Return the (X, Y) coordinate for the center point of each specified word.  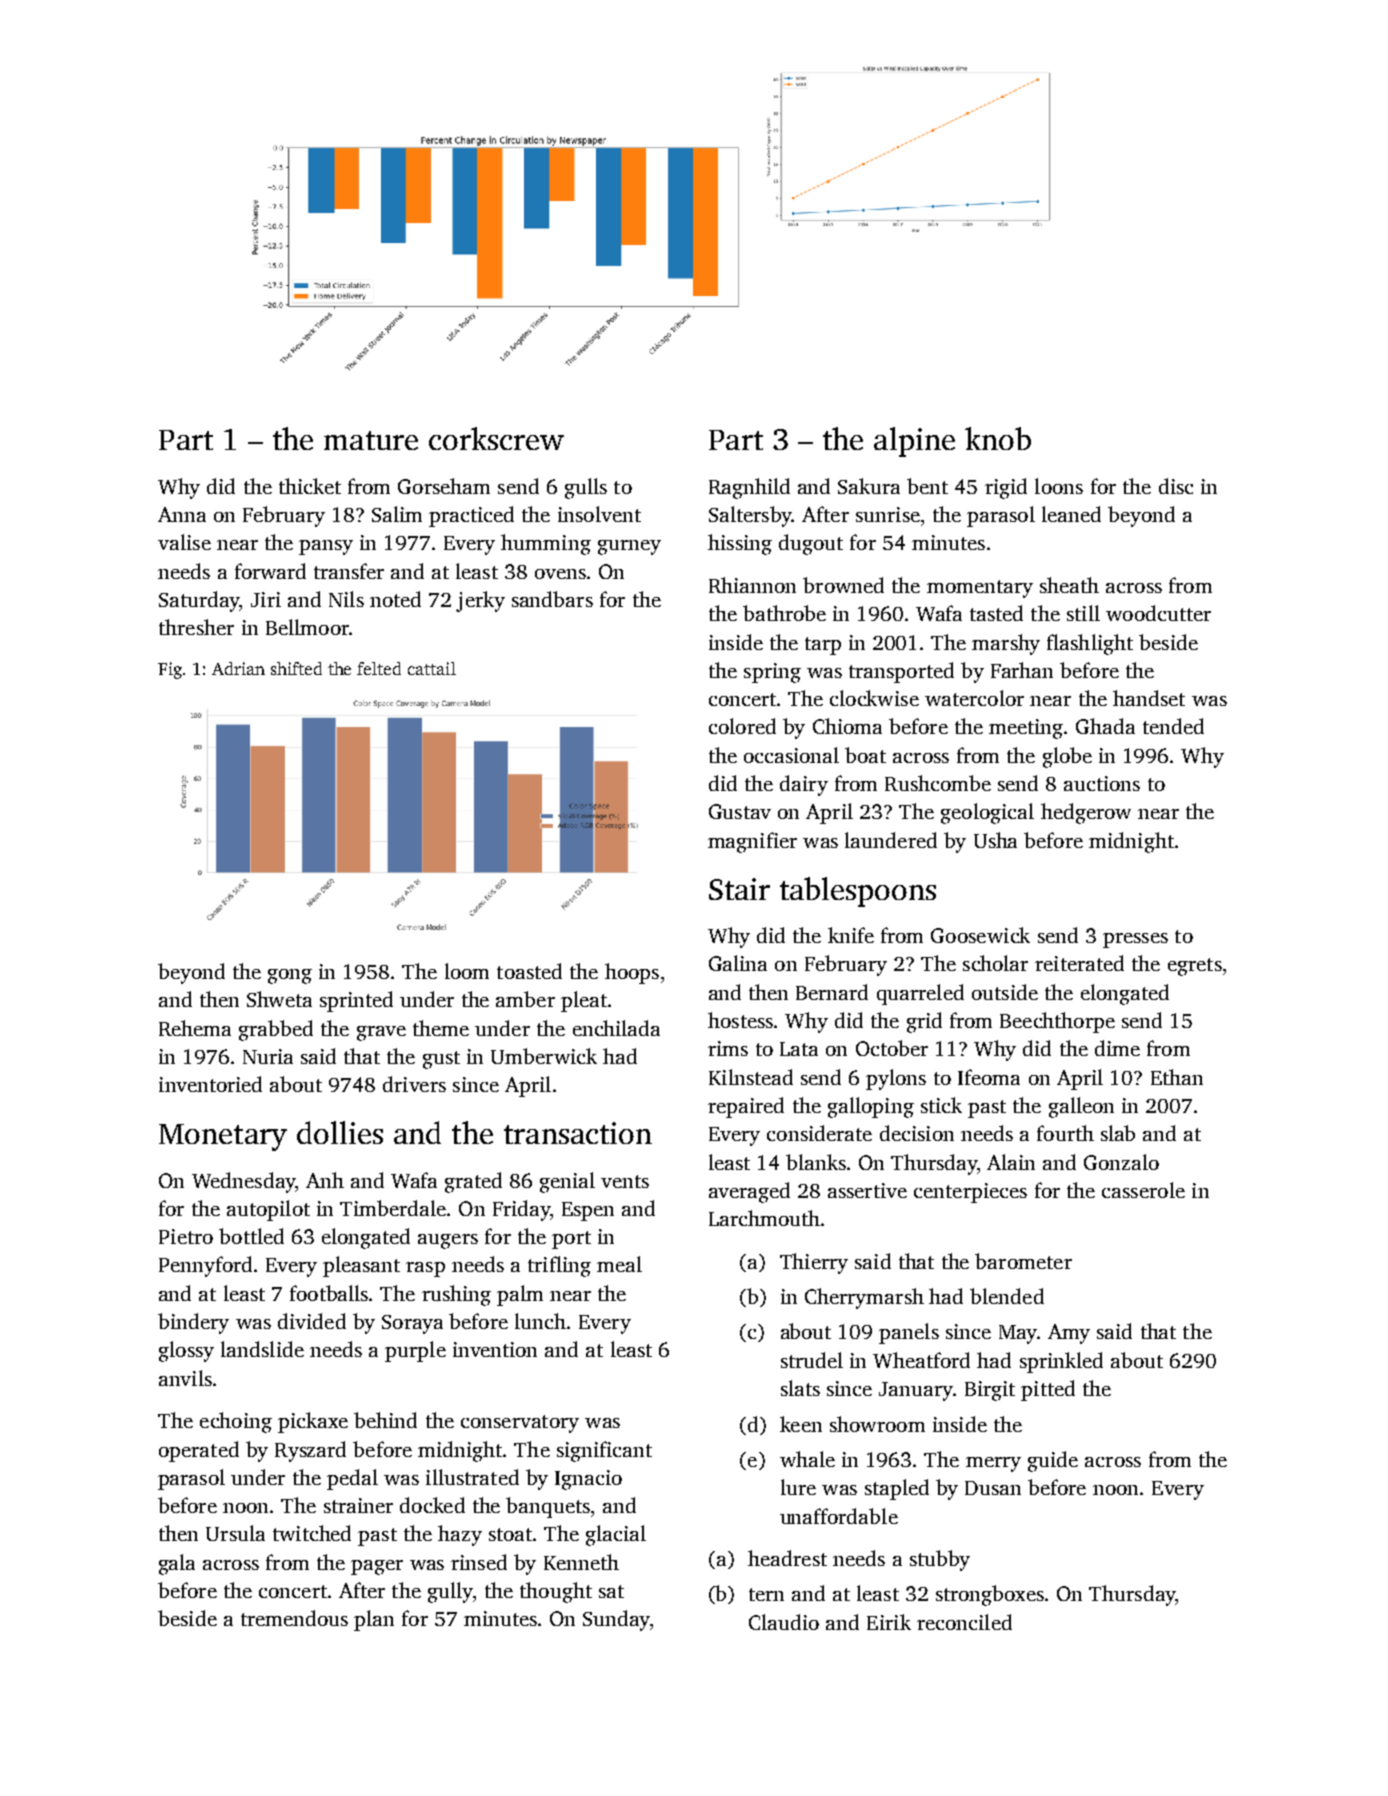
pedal (352, 1479)
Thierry (814, 1263)
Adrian (238, 668)
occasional (791, 755)
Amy (1069, 1334)
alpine (914, 442)
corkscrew (496, 438)
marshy (1006, 644)
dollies (340, 1132)
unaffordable (839, 1516)
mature (371, 440)
